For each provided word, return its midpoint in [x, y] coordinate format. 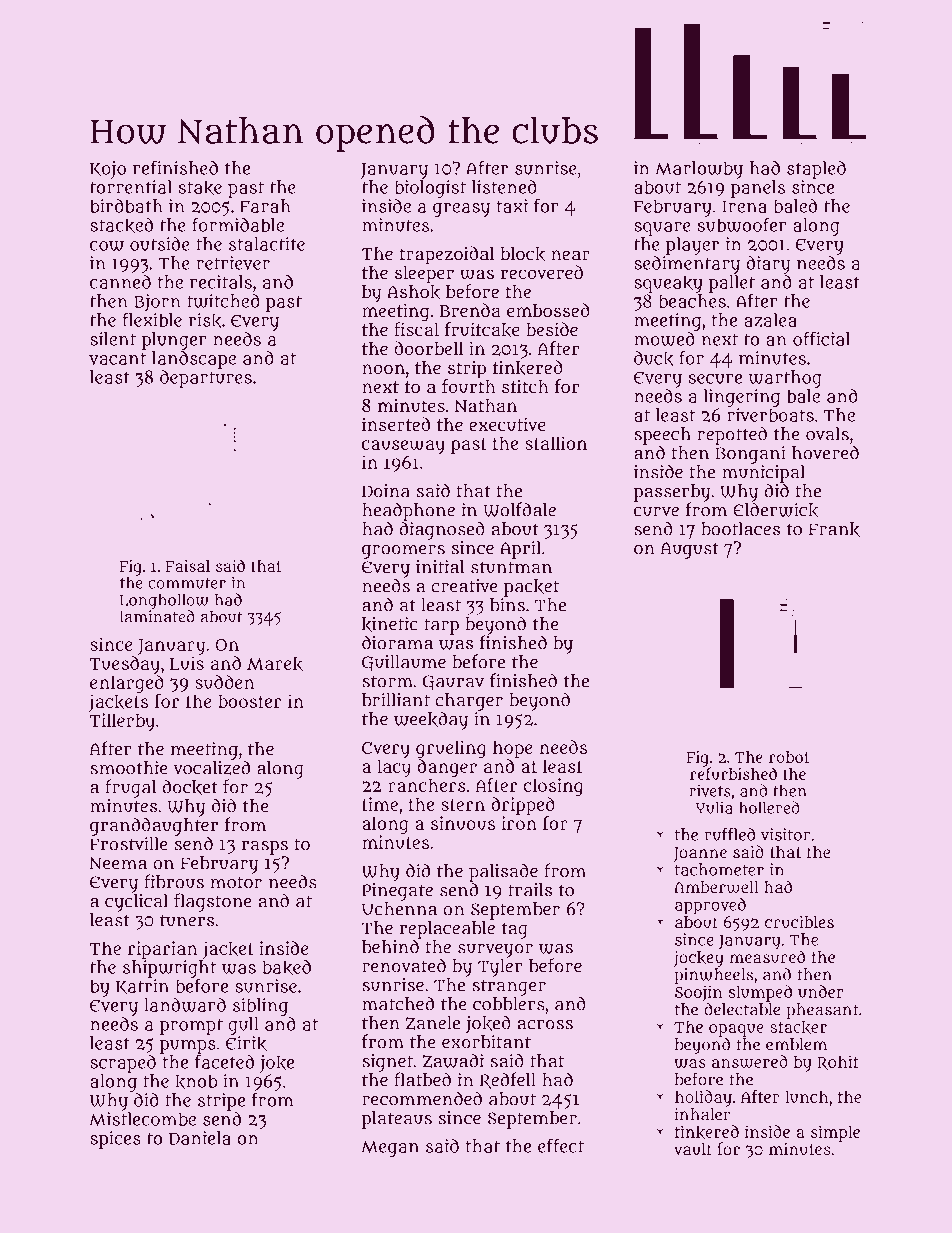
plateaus [397, 1120]
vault [693, 1149]
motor [236, 882]
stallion [556, 443]
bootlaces [740, 529]
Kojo [108, 170]
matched [398, 1003]
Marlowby [699, 170]
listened [504, 187]
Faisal [188, 566]
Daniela [200, 1138]
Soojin [698, 993]
